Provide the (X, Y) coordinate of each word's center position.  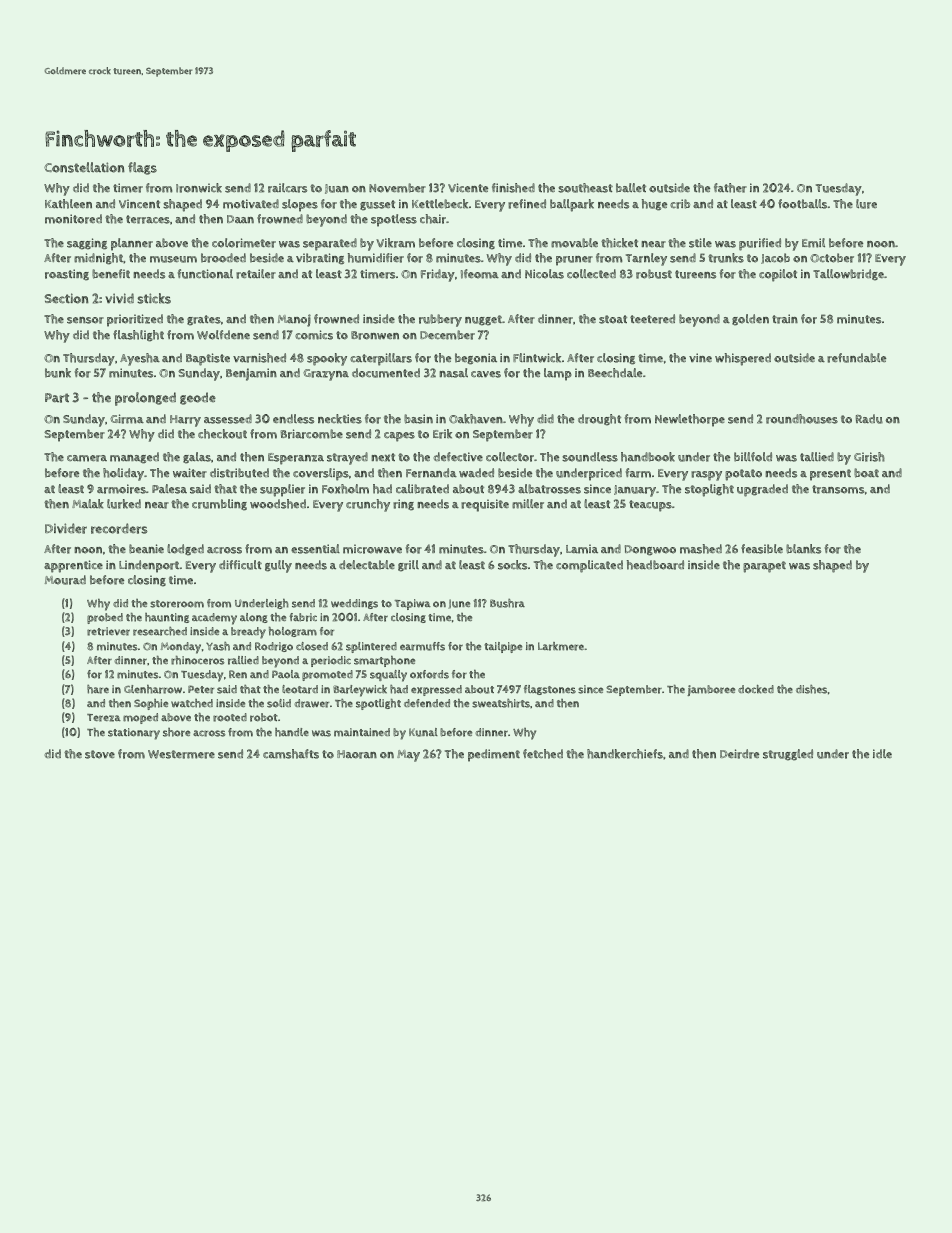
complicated (589, 566)
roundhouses (802, 419)
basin (418, 419)
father (730, 188)
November (397, 188)
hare (98, 689)
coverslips (321, 474)
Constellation (84, 167)
